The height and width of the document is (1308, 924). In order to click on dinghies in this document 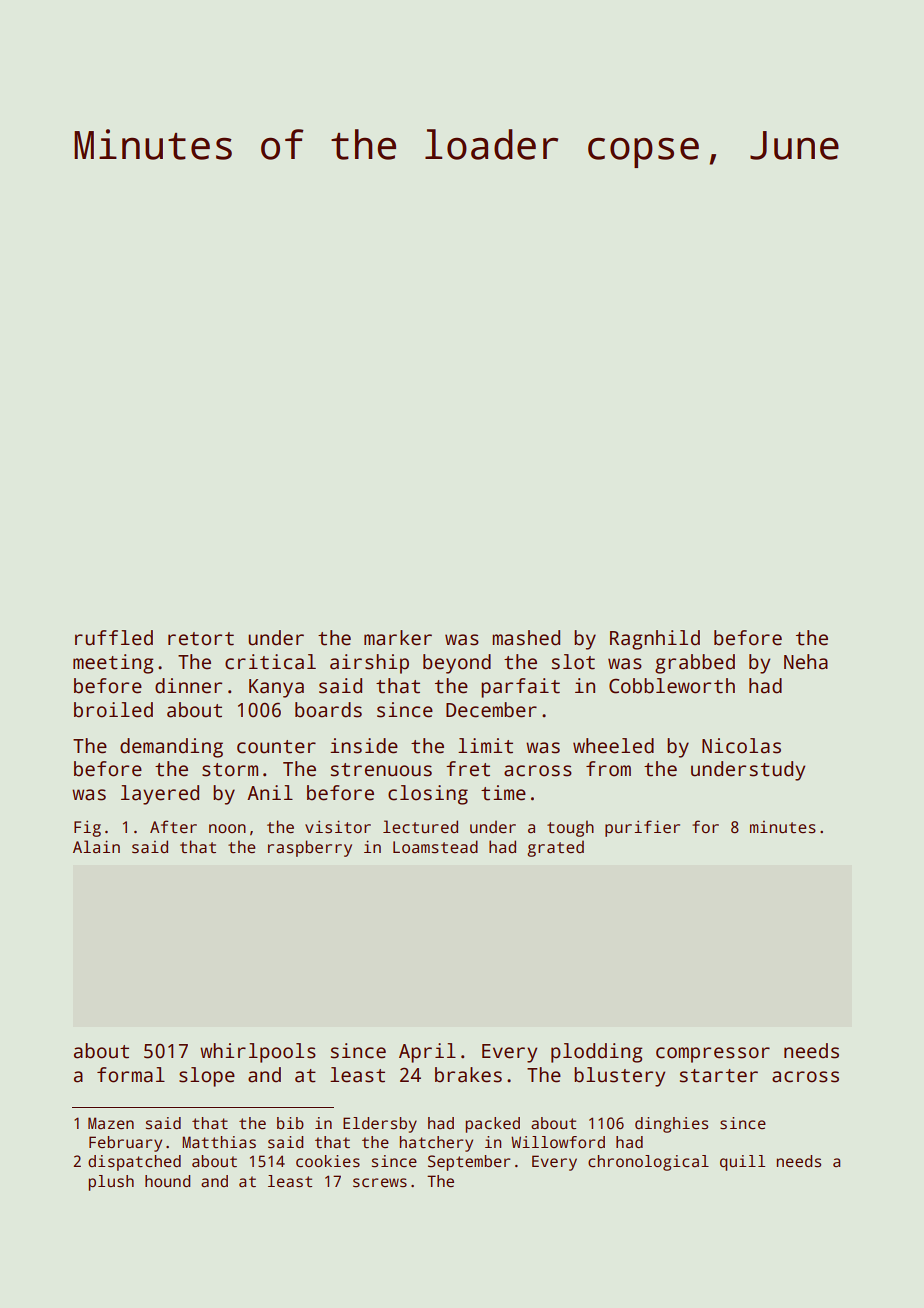, I will do `click(671, 1125)`.
